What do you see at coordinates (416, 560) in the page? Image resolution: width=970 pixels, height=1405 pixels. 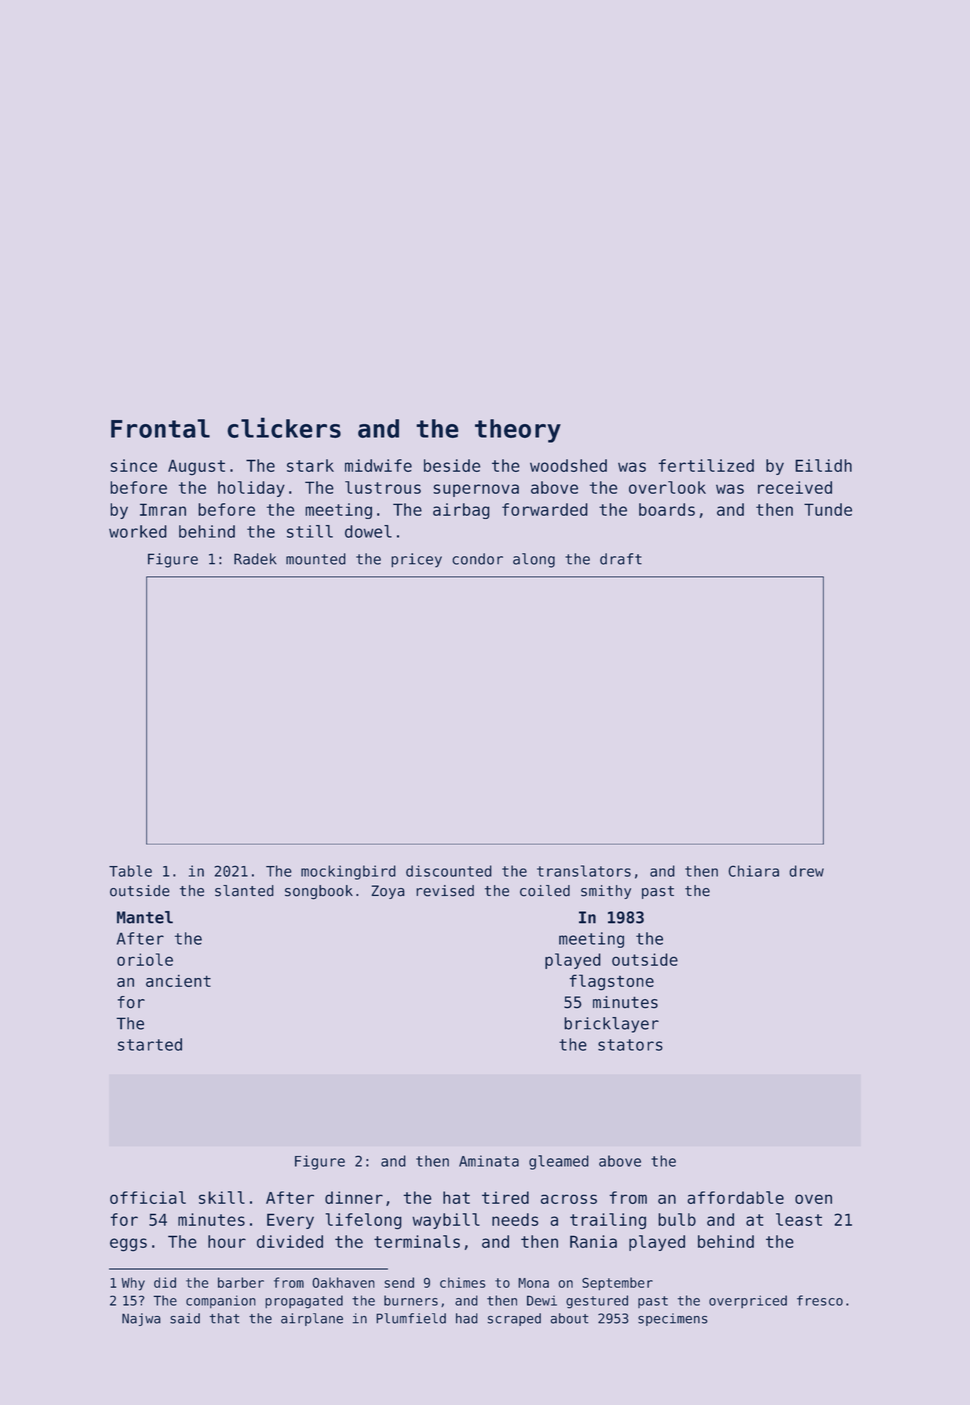 I see `pricey` at bounding box center [416, 560].
